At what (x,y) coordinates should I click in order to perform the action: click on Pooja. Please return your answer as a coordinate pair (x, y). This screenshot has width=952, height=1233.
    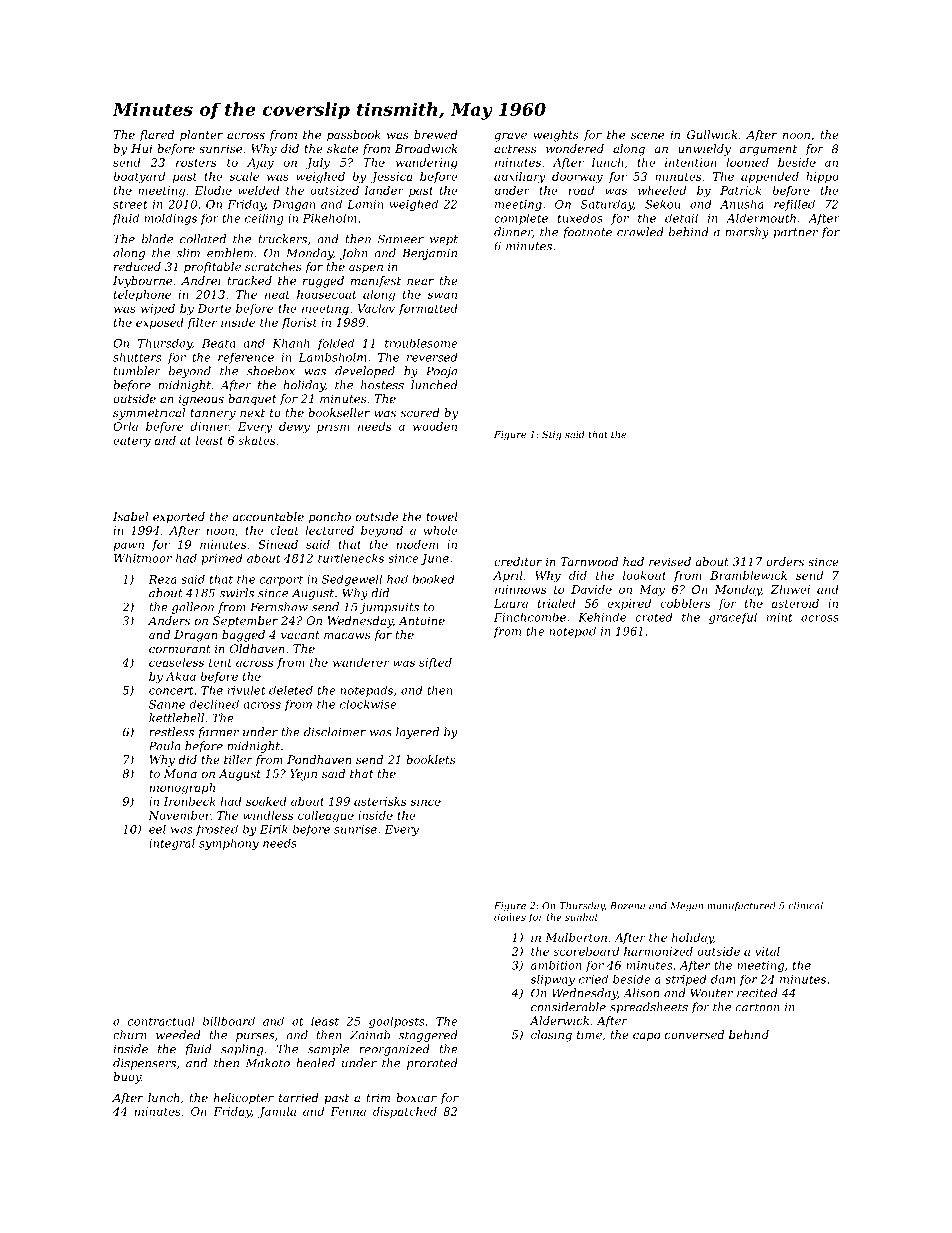
    Looking at the image, I should click on (441, 372).
